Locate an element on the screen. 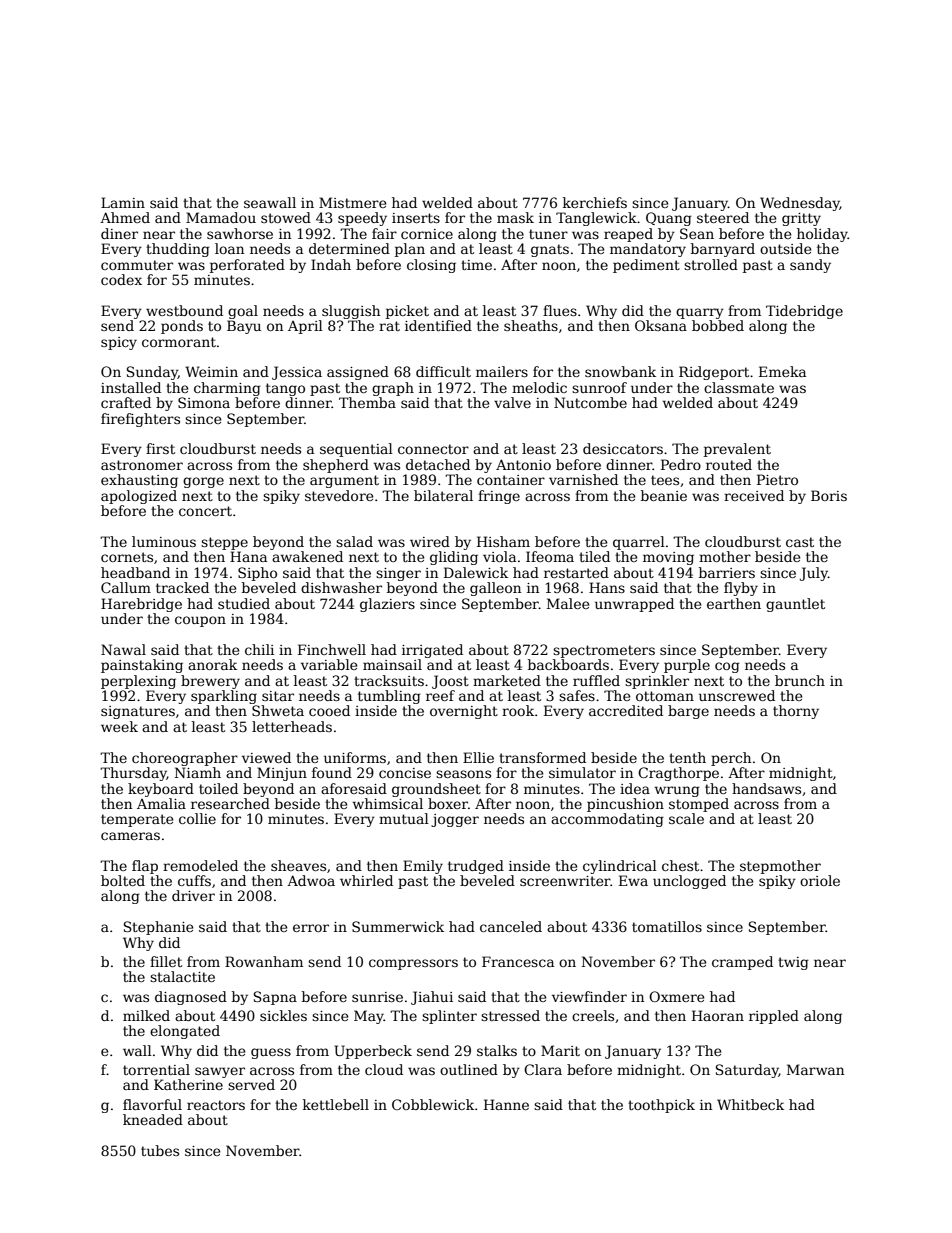 Image resolution: width=952 pixels, height=1233 pixels. tiled is located at coordinates (594, 556).
